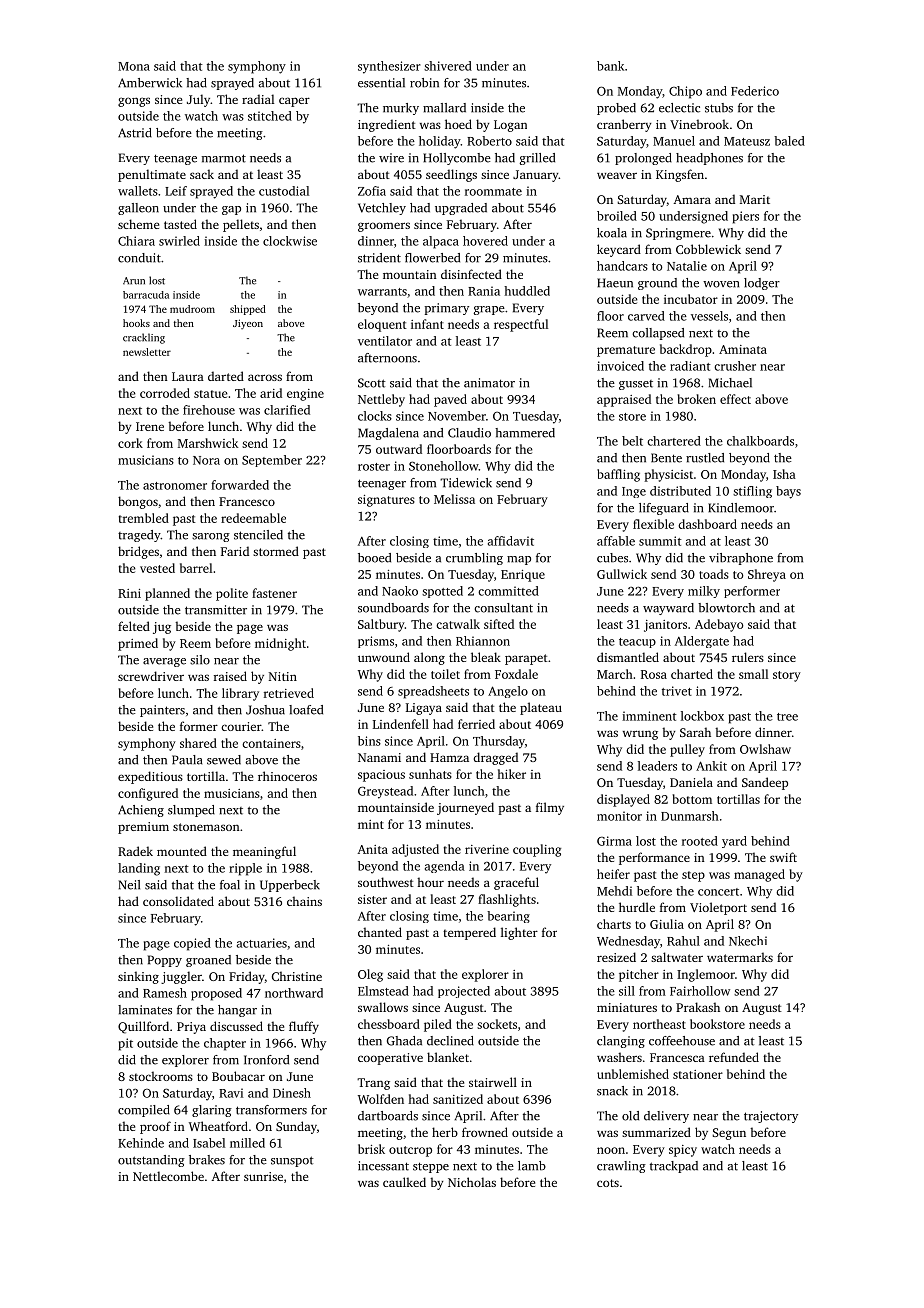  I want to click on Nkechi, so click(748, 941).
